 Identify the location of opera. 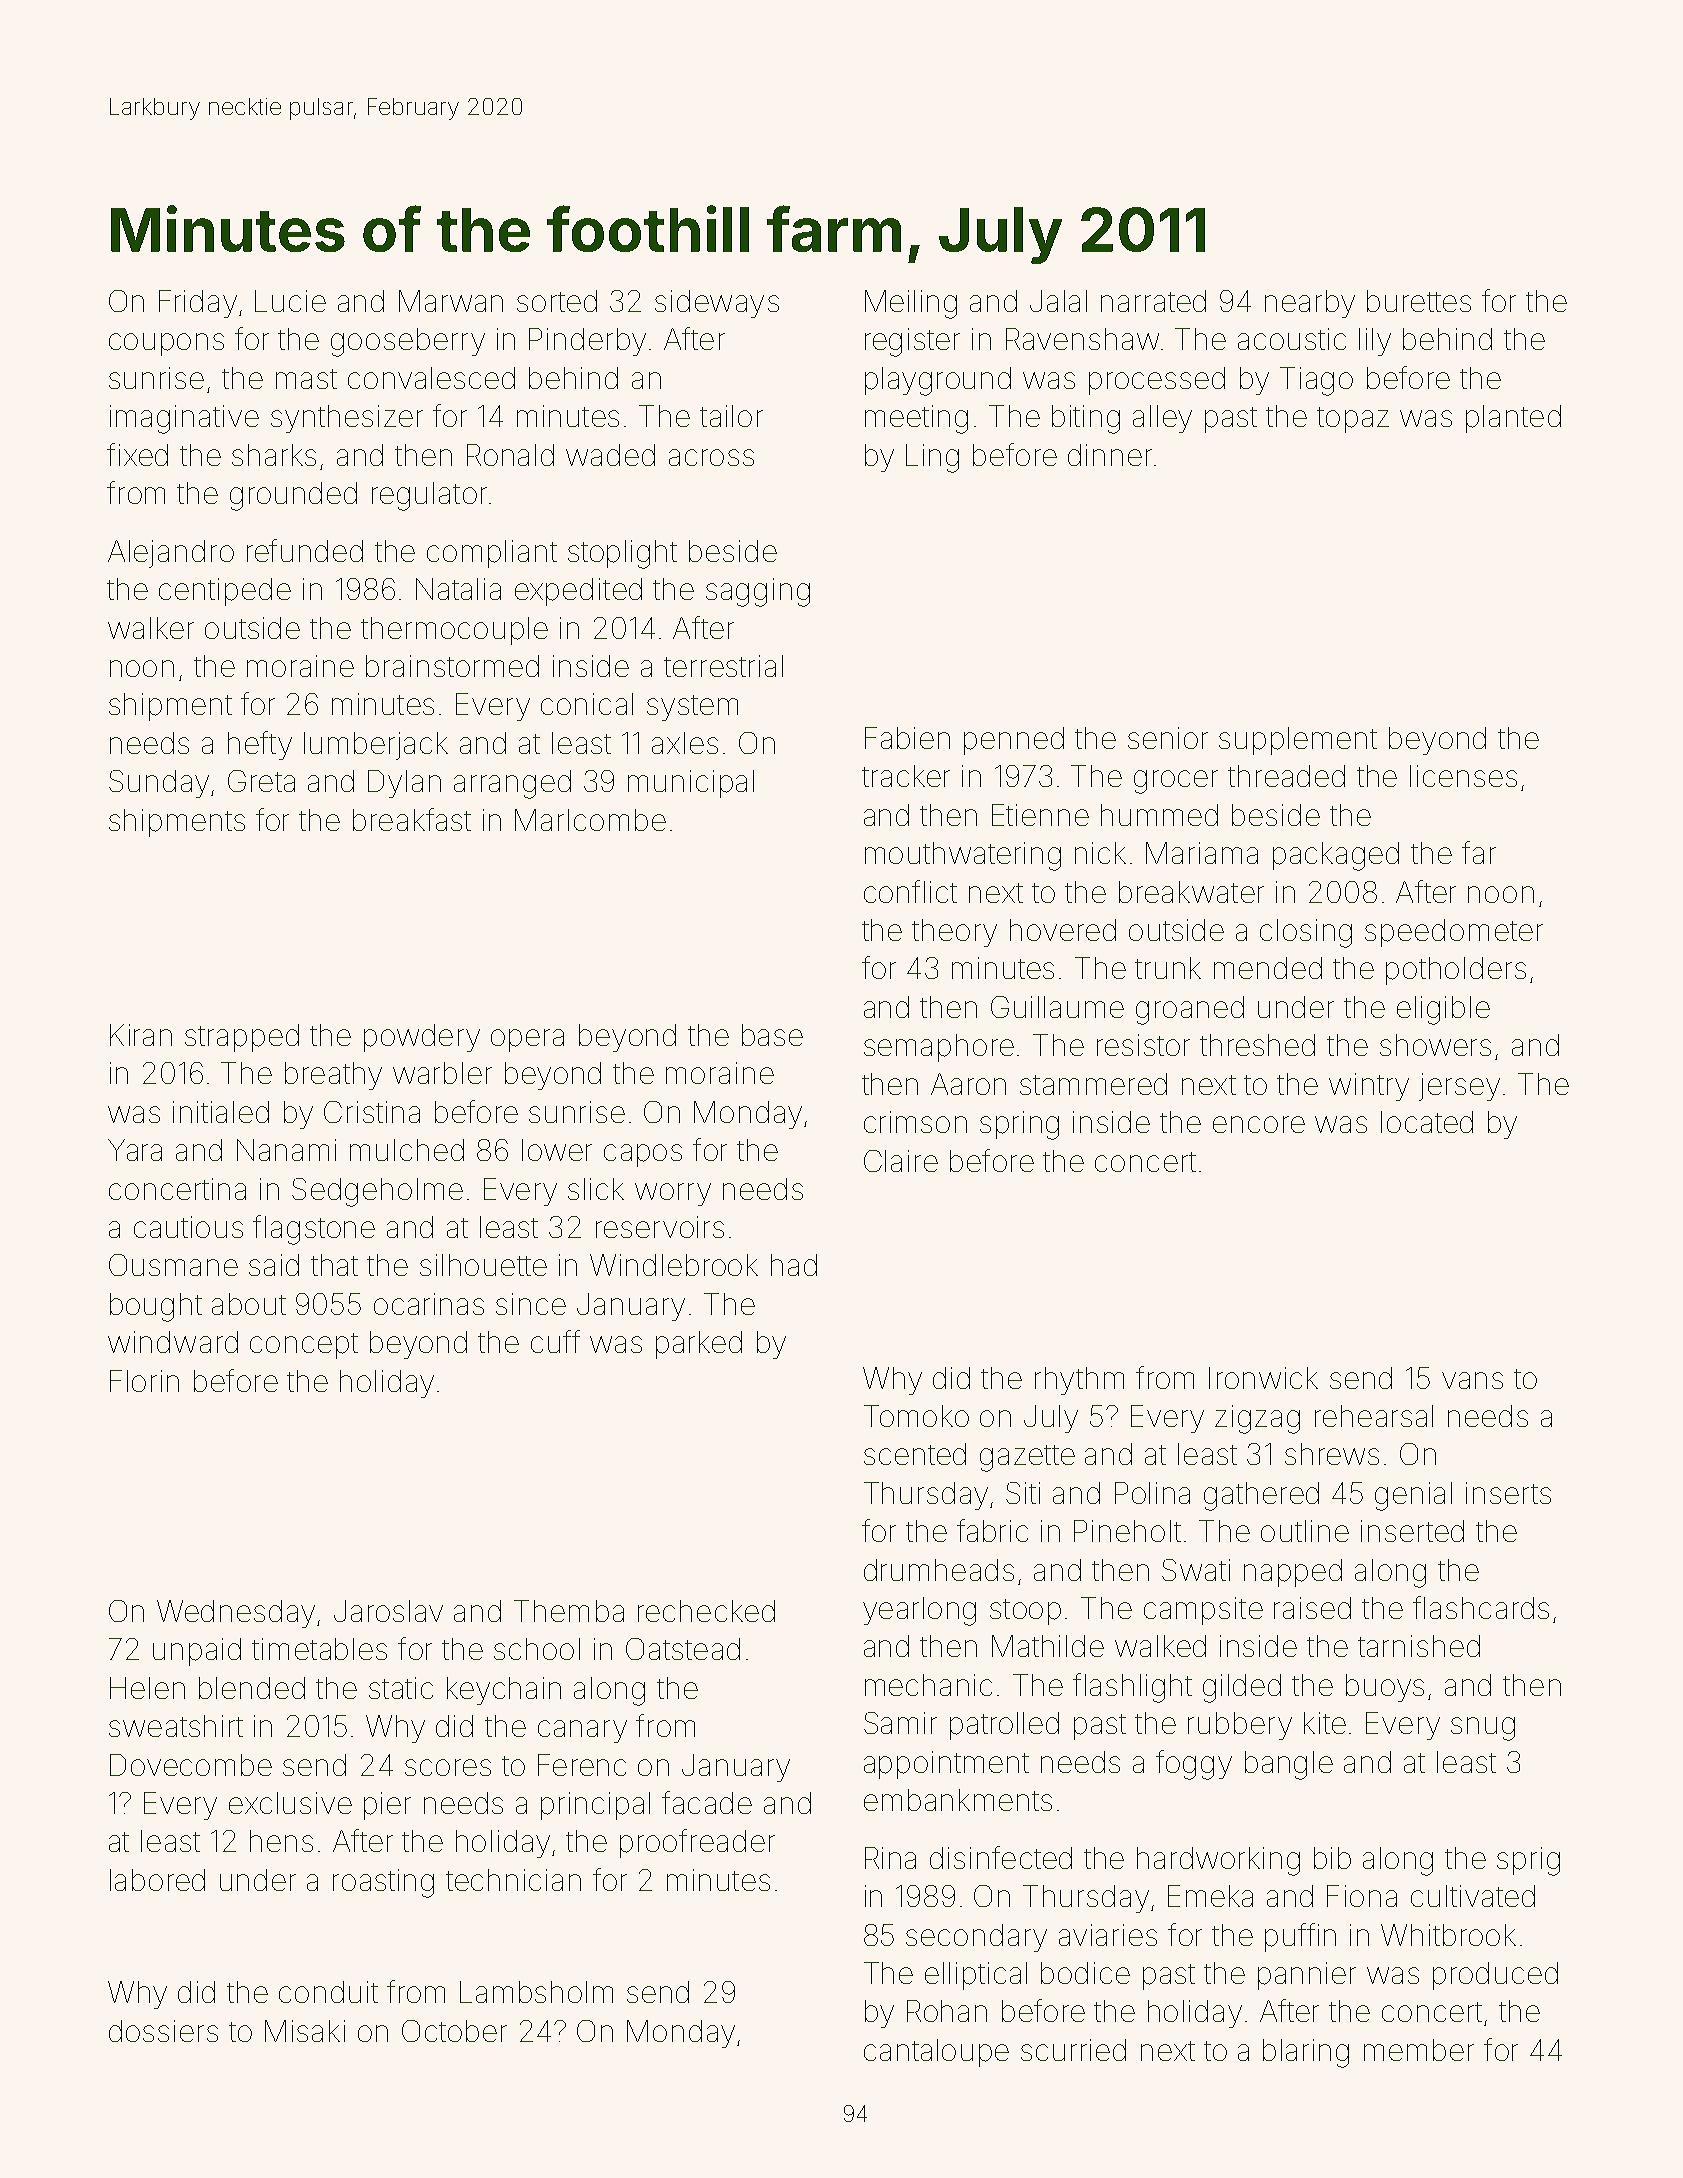
(527, 1040).
